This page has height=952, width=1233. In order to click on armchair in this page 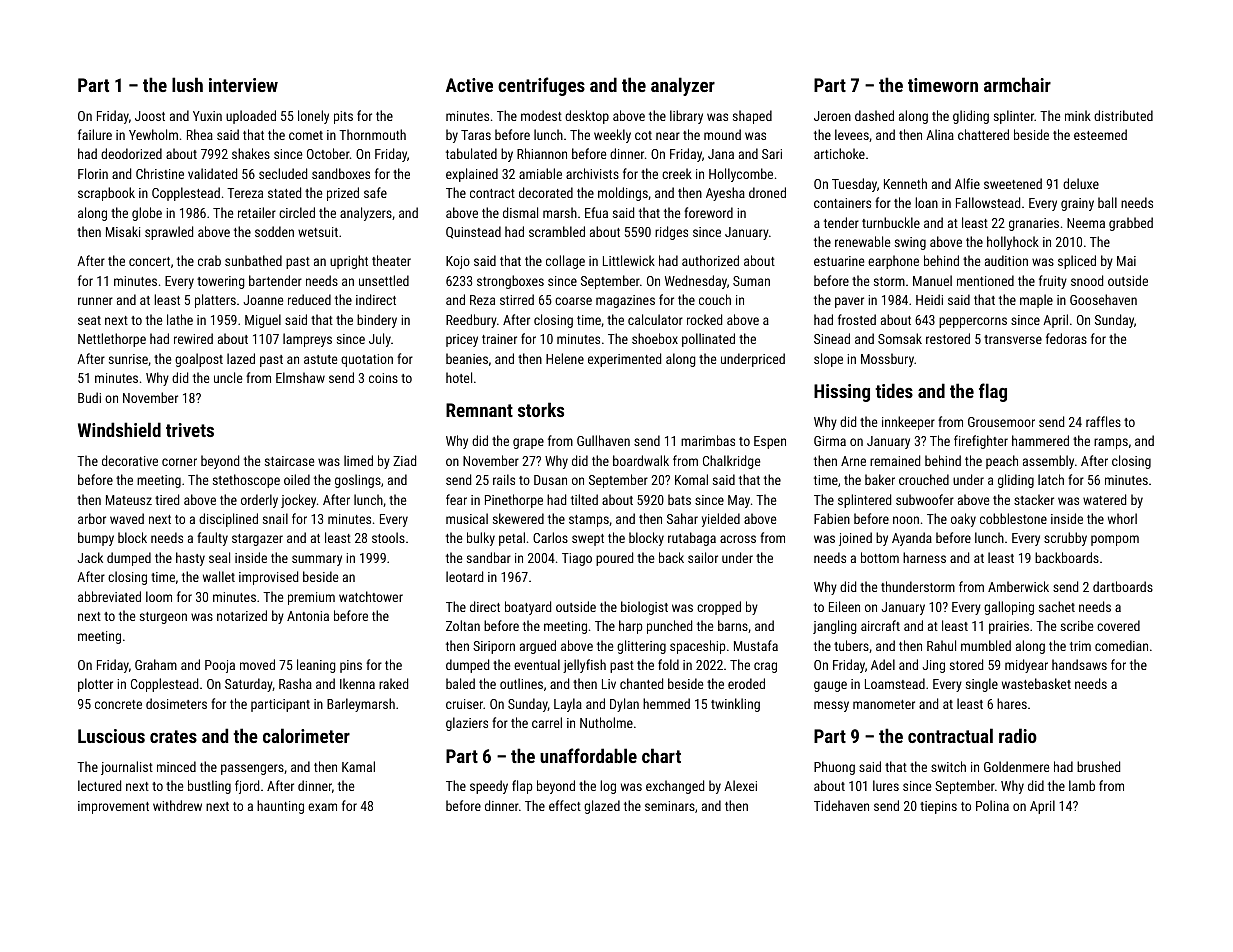, I will do `click(1017, 84)`.
